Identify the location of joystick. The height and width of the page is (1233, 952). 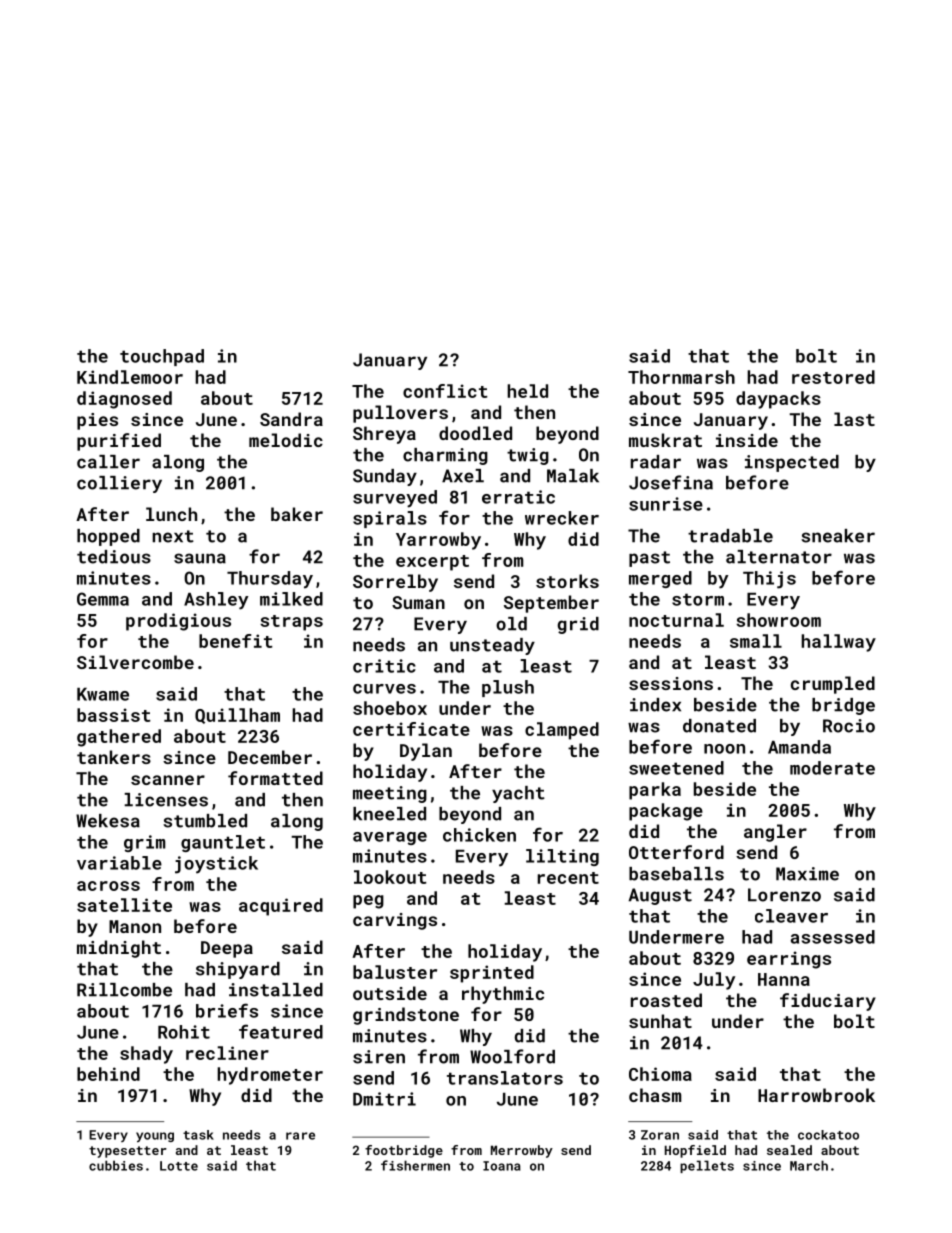
(216, 865).
